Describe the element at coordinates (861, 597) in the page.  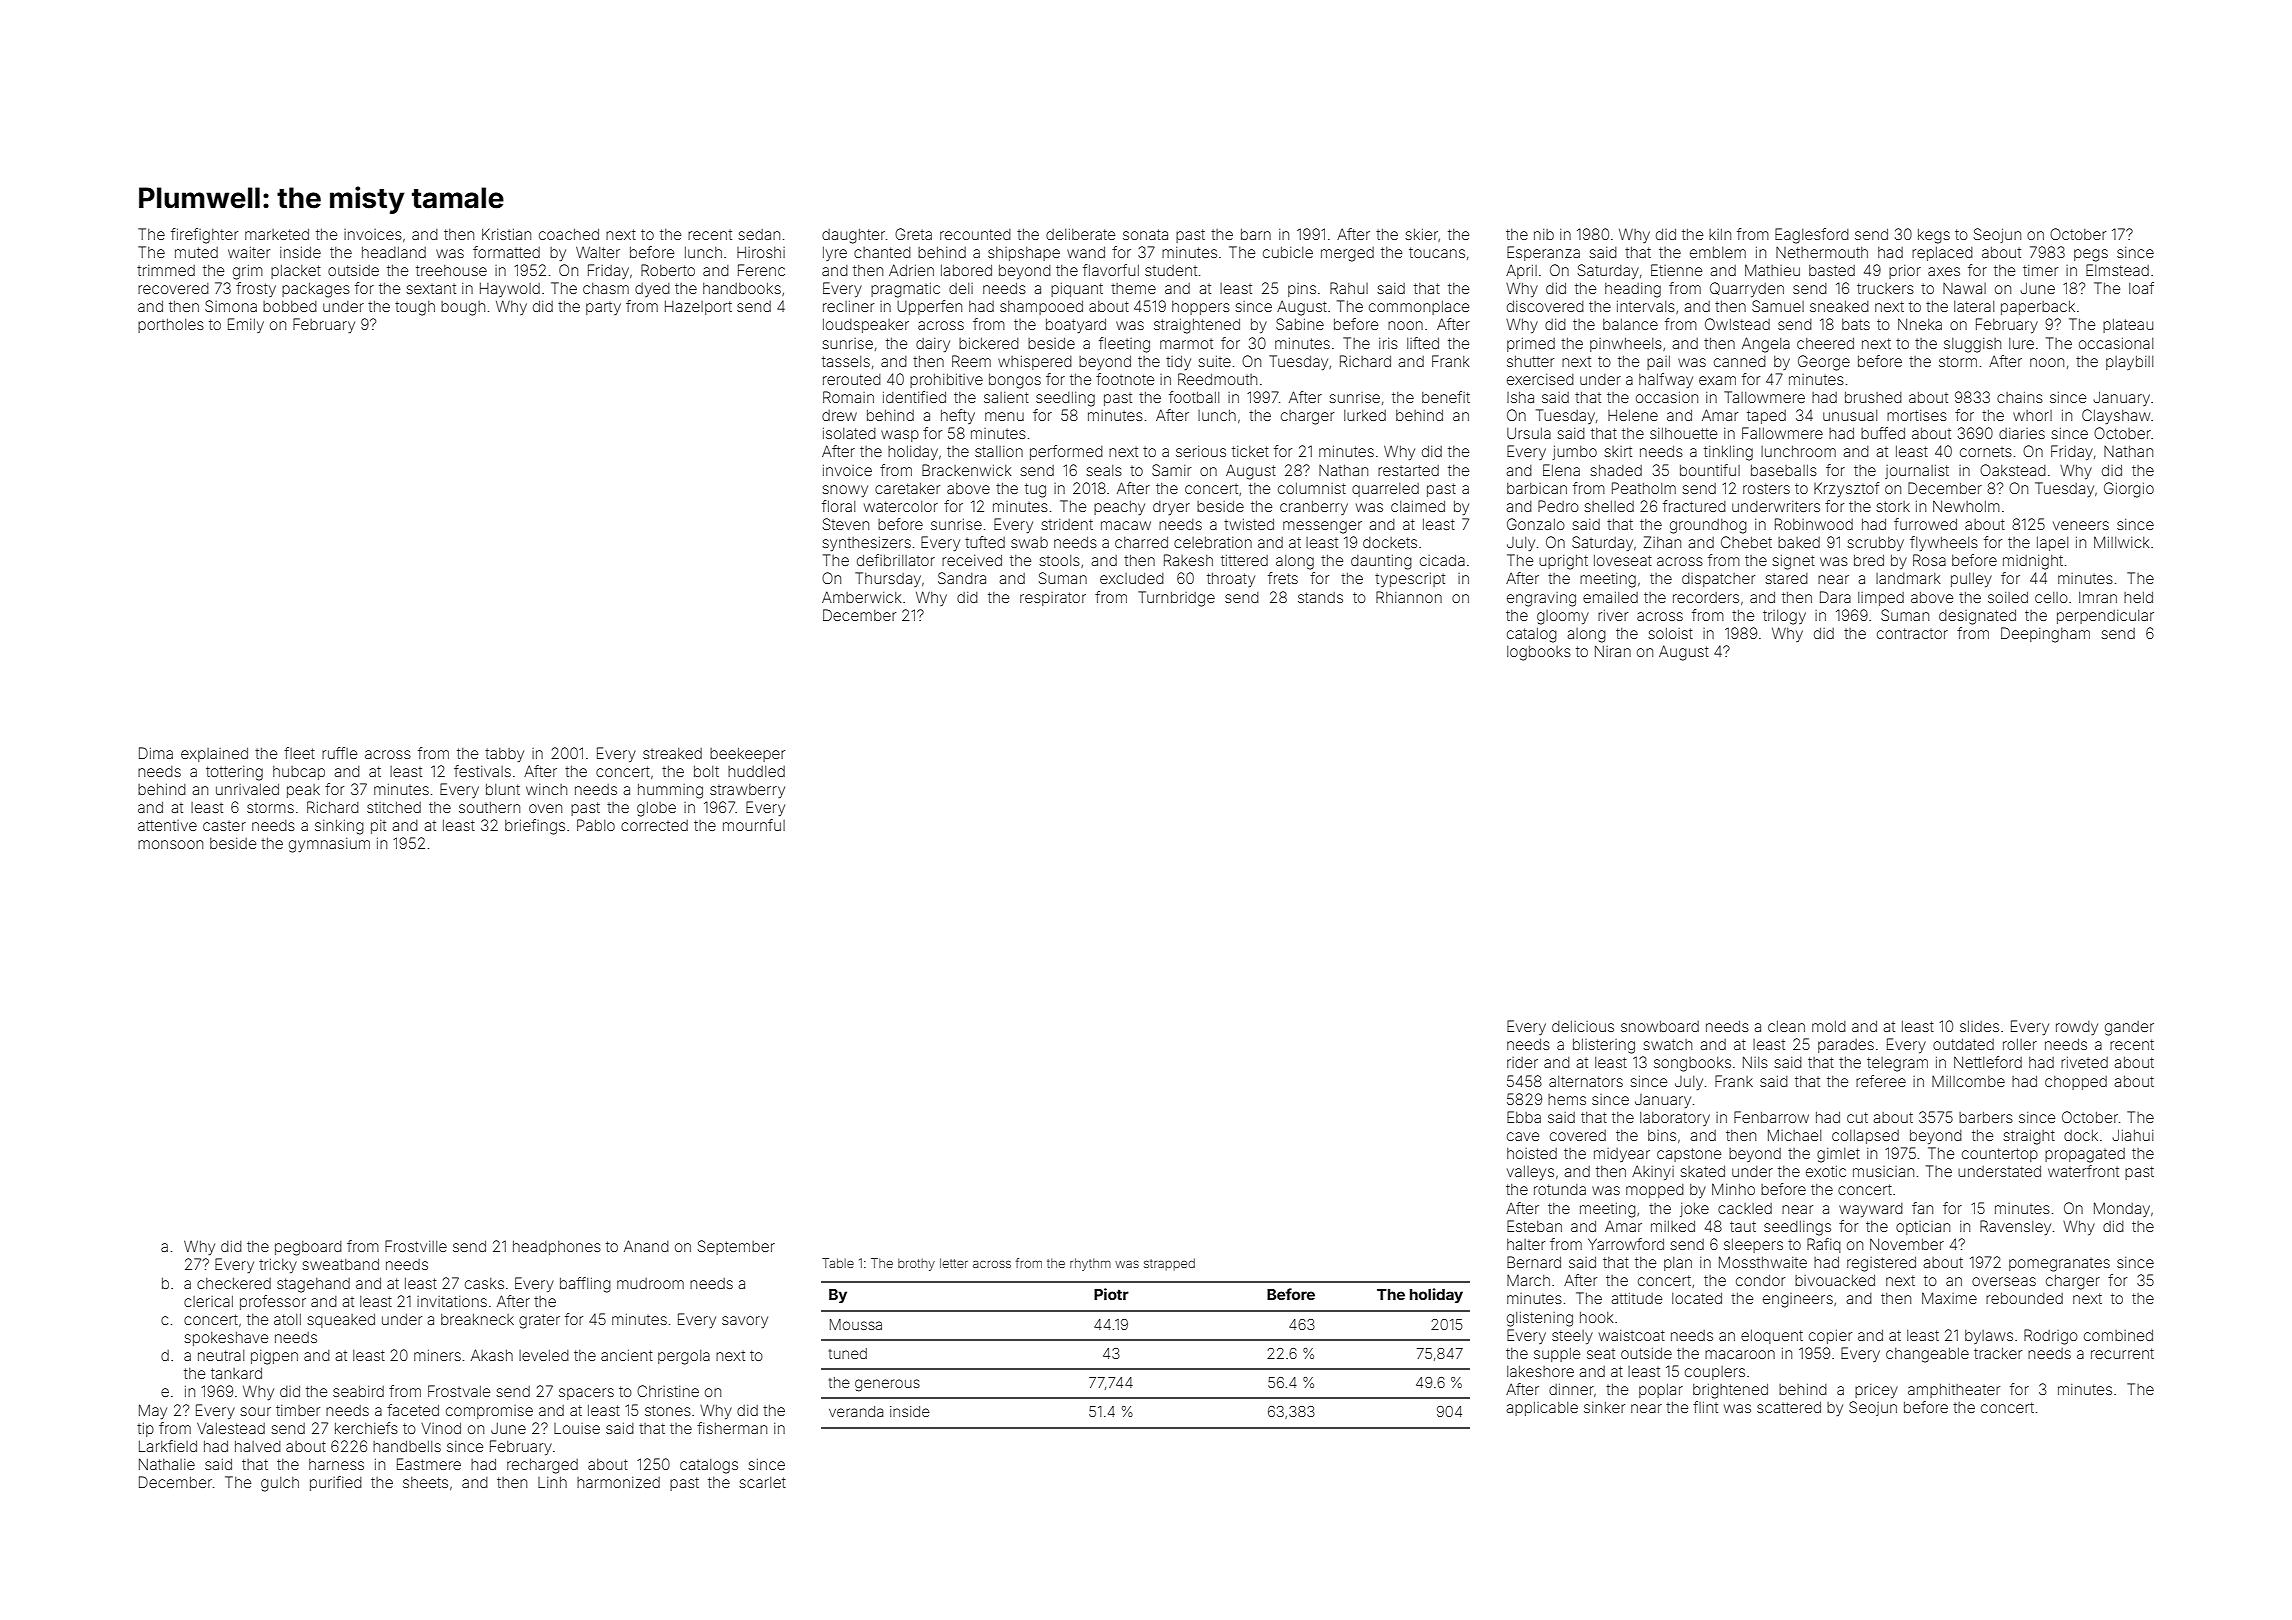
I see `Amberwick` at that location.
